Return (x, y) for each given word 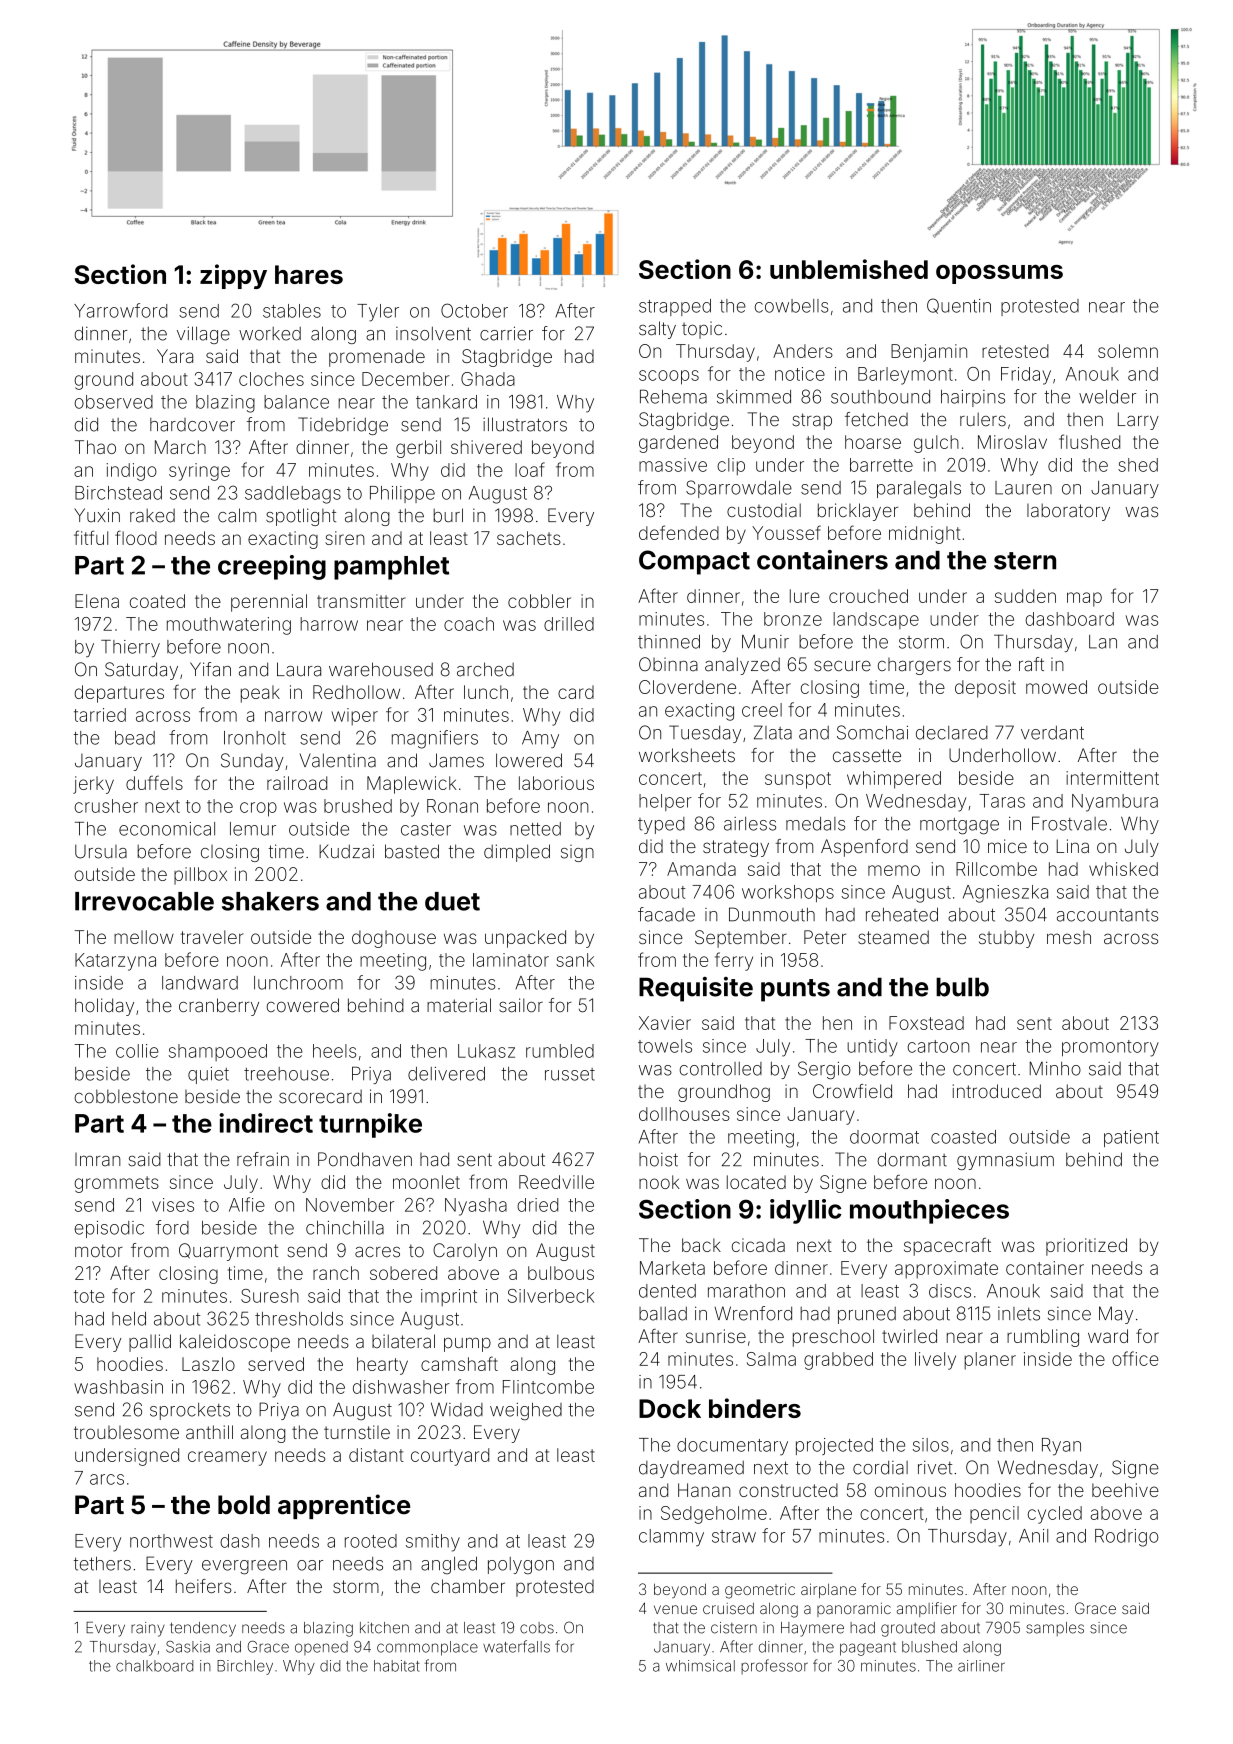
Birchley (245, 1667)
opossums (999, 274)
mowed (1056, 687)
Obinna (668, 664)
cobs (537, 1628)
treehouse (286, 1074)
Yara (175, 356)
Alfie (247, 1204)
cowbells (792, 306)
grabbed (838, 1361)
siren (344, 538)
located (756, 1182)
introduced (997, 1091)
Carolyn (465, 1252)
